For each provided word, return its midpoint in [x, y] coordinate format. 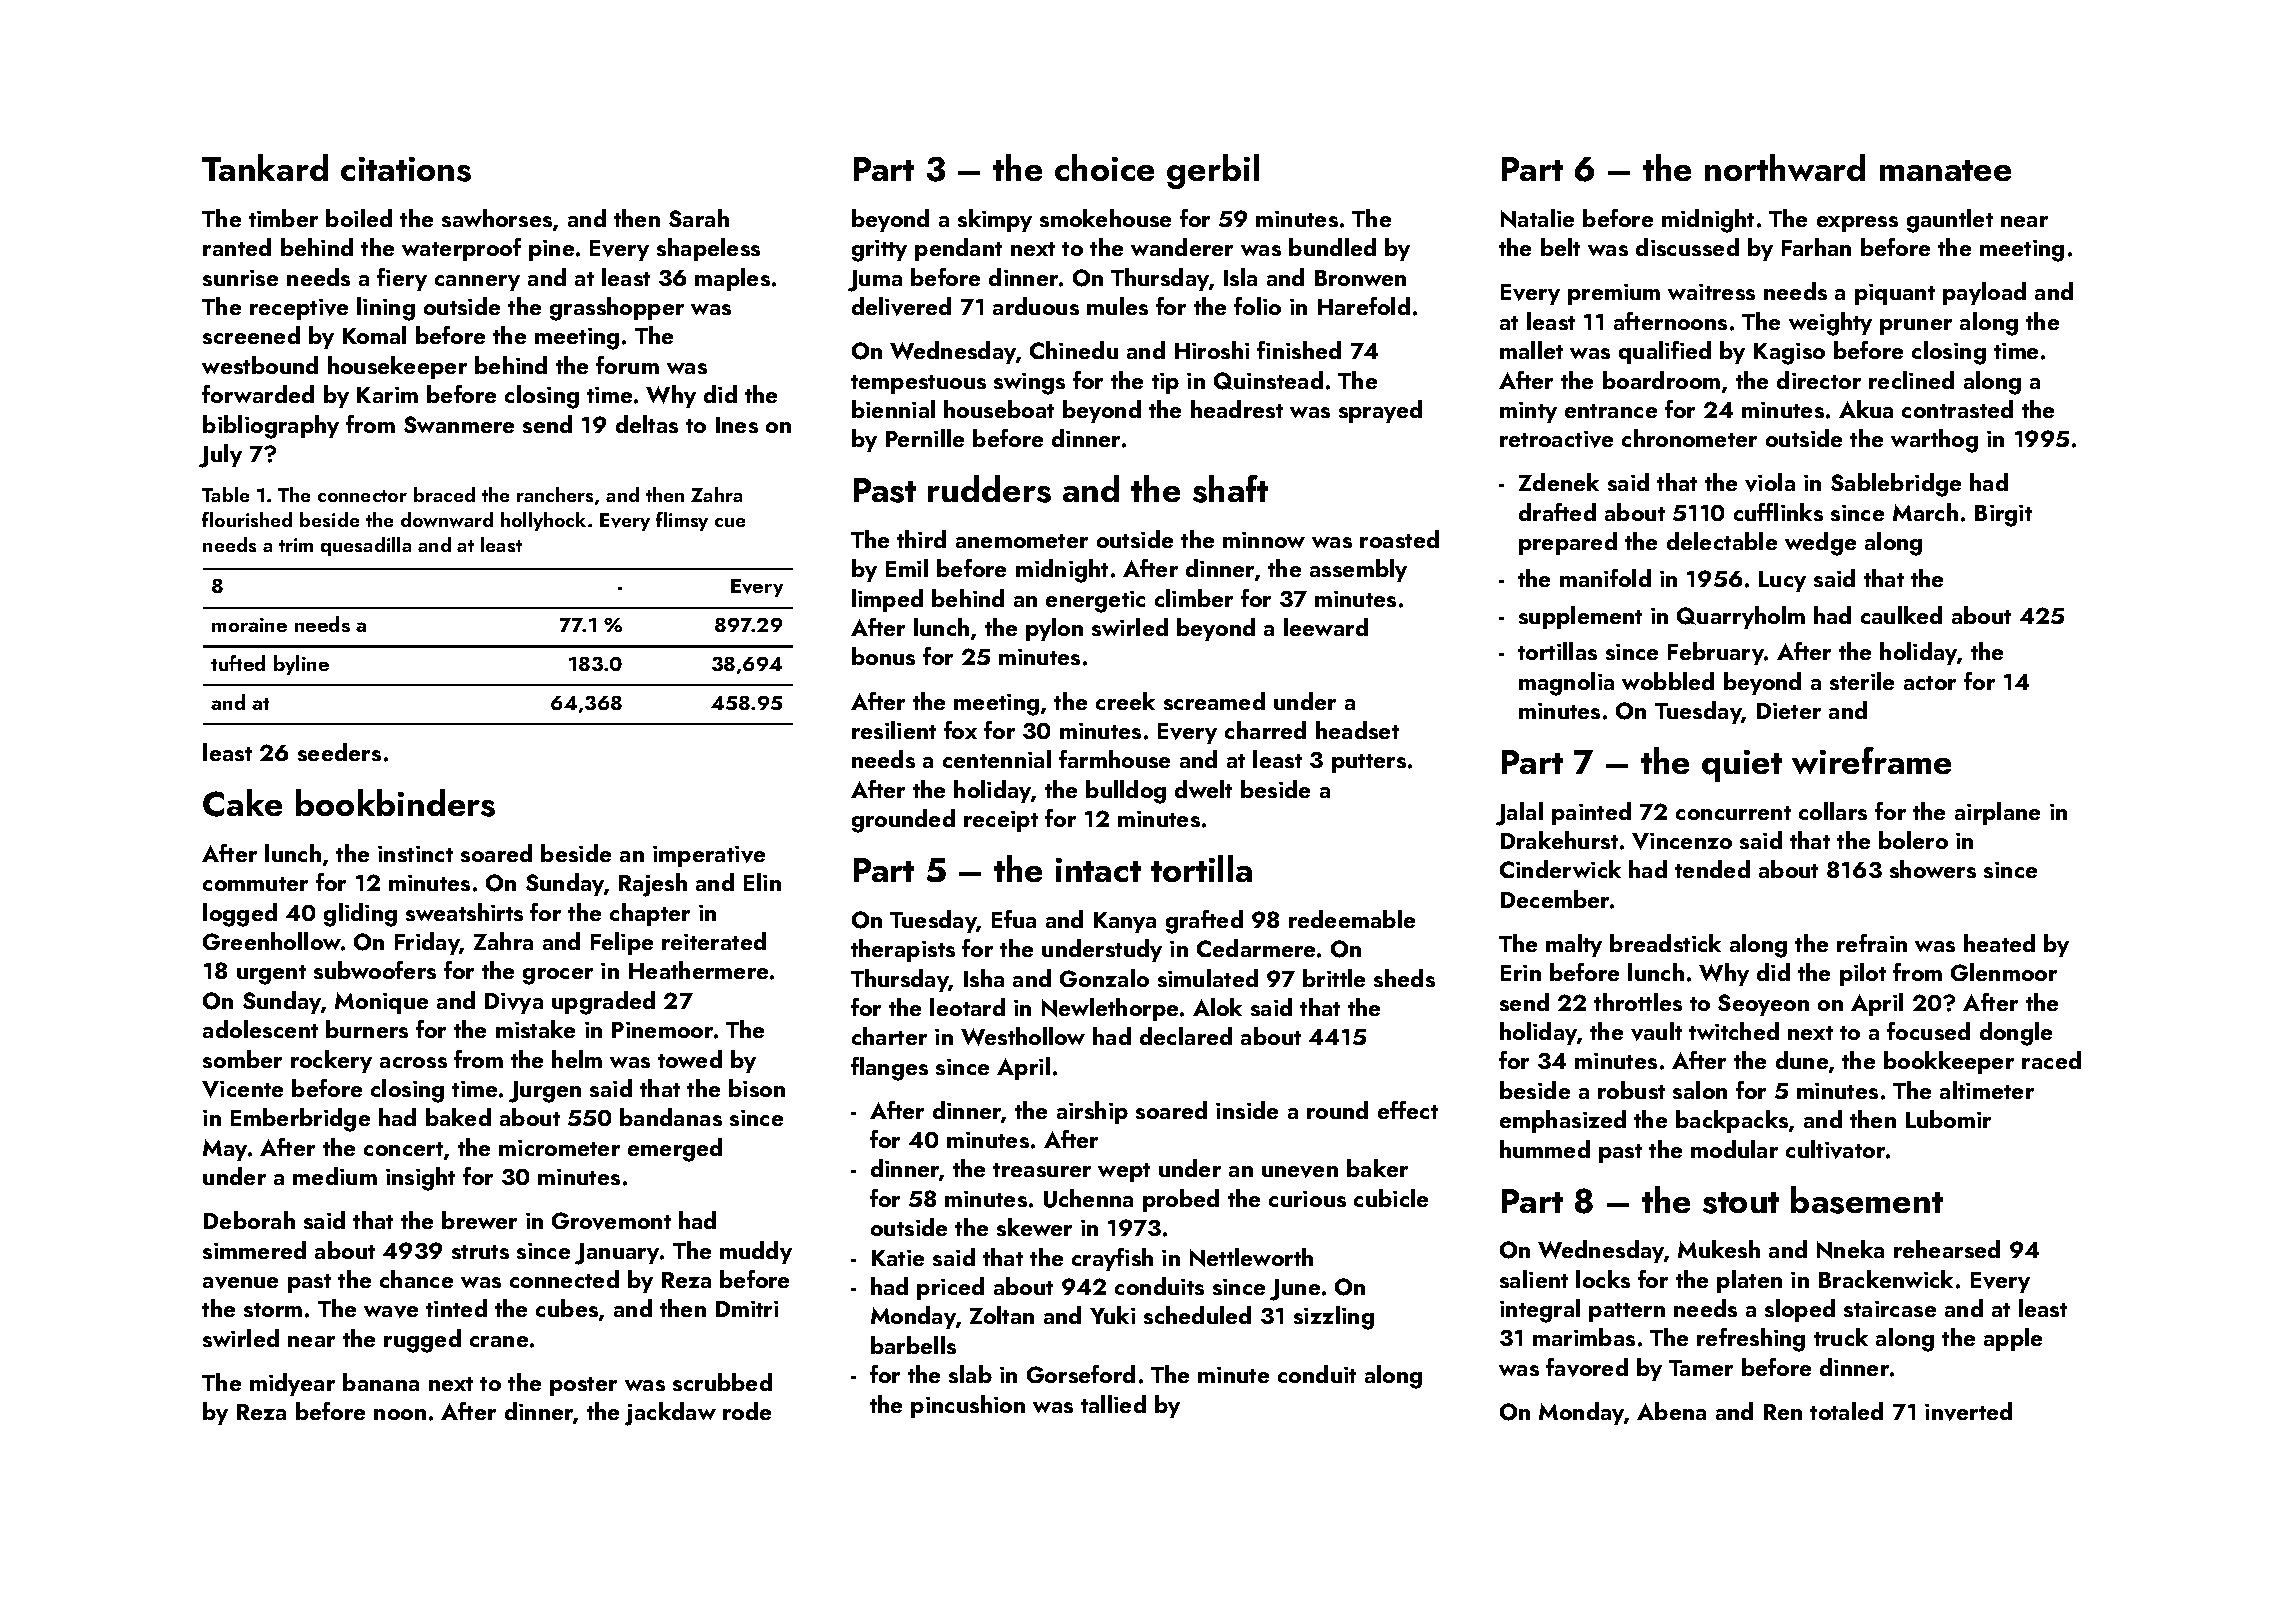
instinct [415, 854]
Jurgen [545, 1092]
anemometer [1022, 541]
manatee [1945, 170]
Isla [1240, 277]
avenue [240, 1283]
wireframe [1871, 760]
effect [1408, 1110]
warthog [1934, 441]
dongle [2016, 1034]
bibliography [271, 427]
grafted [1204, 922]
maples [732, 279]
